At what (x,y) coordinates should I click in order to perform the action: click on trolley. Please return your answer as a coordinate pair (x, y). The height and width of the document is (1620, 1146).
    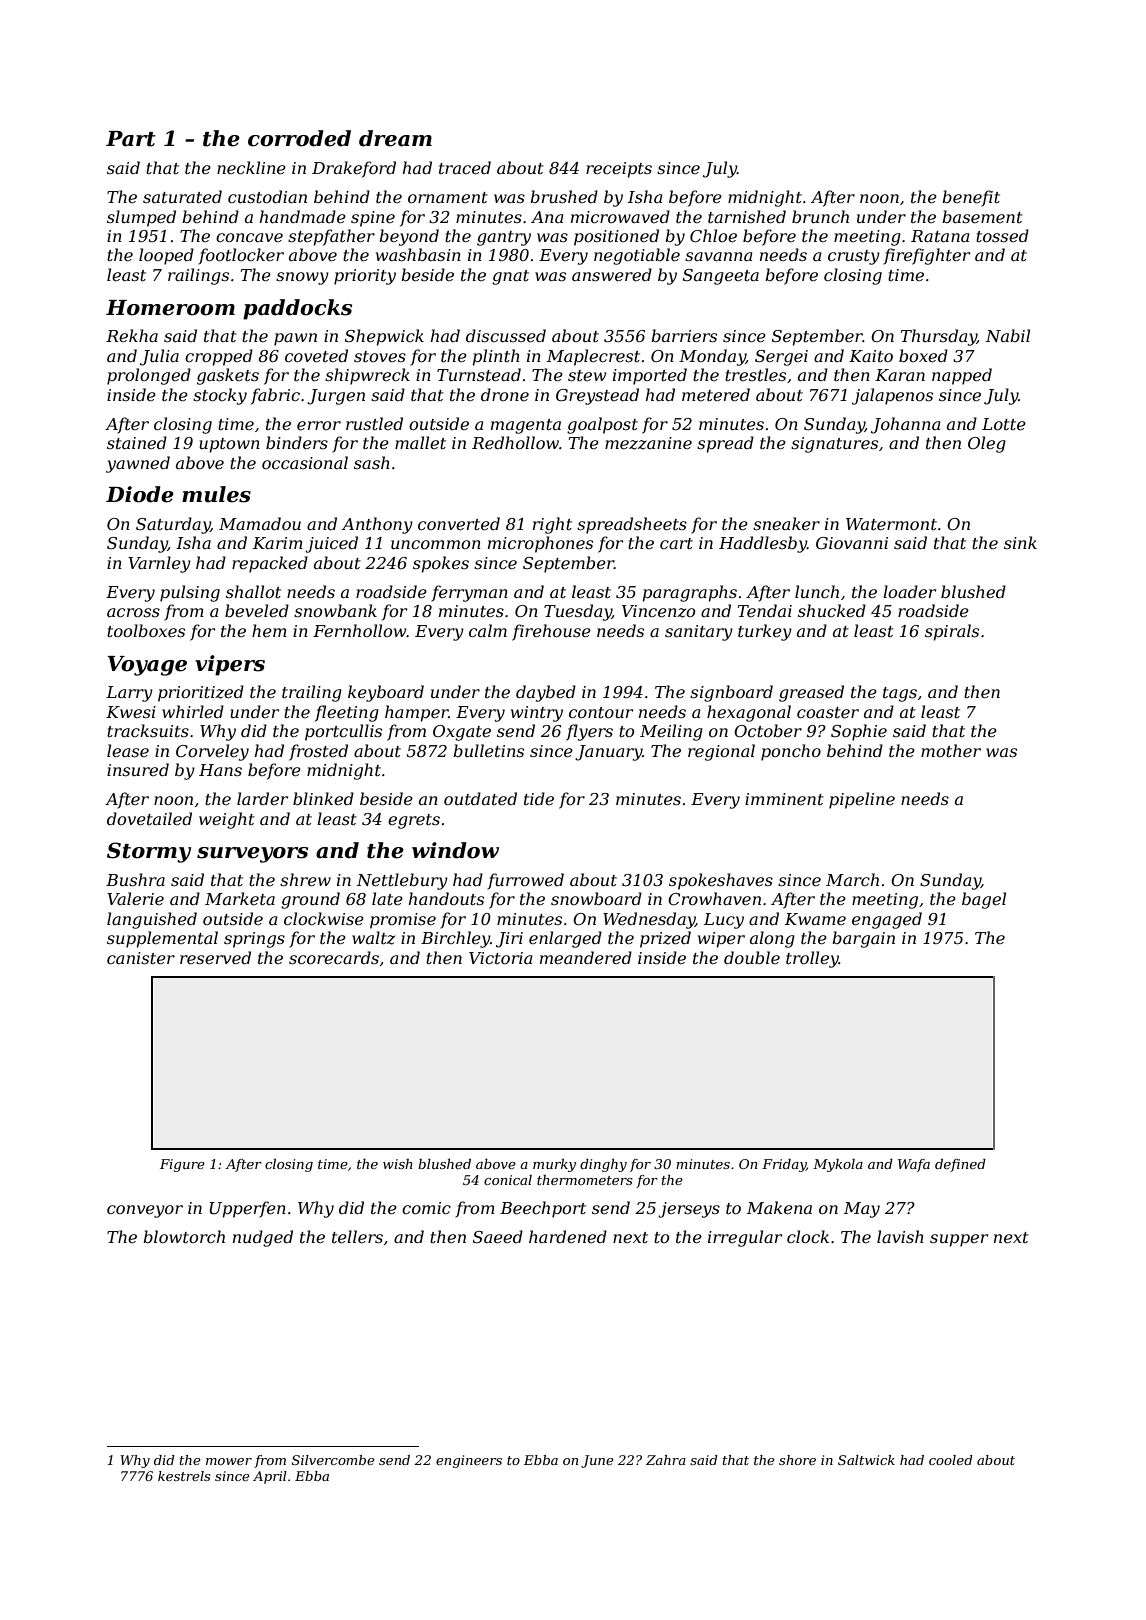
    Looking at the image, I should click on (812, 959).
